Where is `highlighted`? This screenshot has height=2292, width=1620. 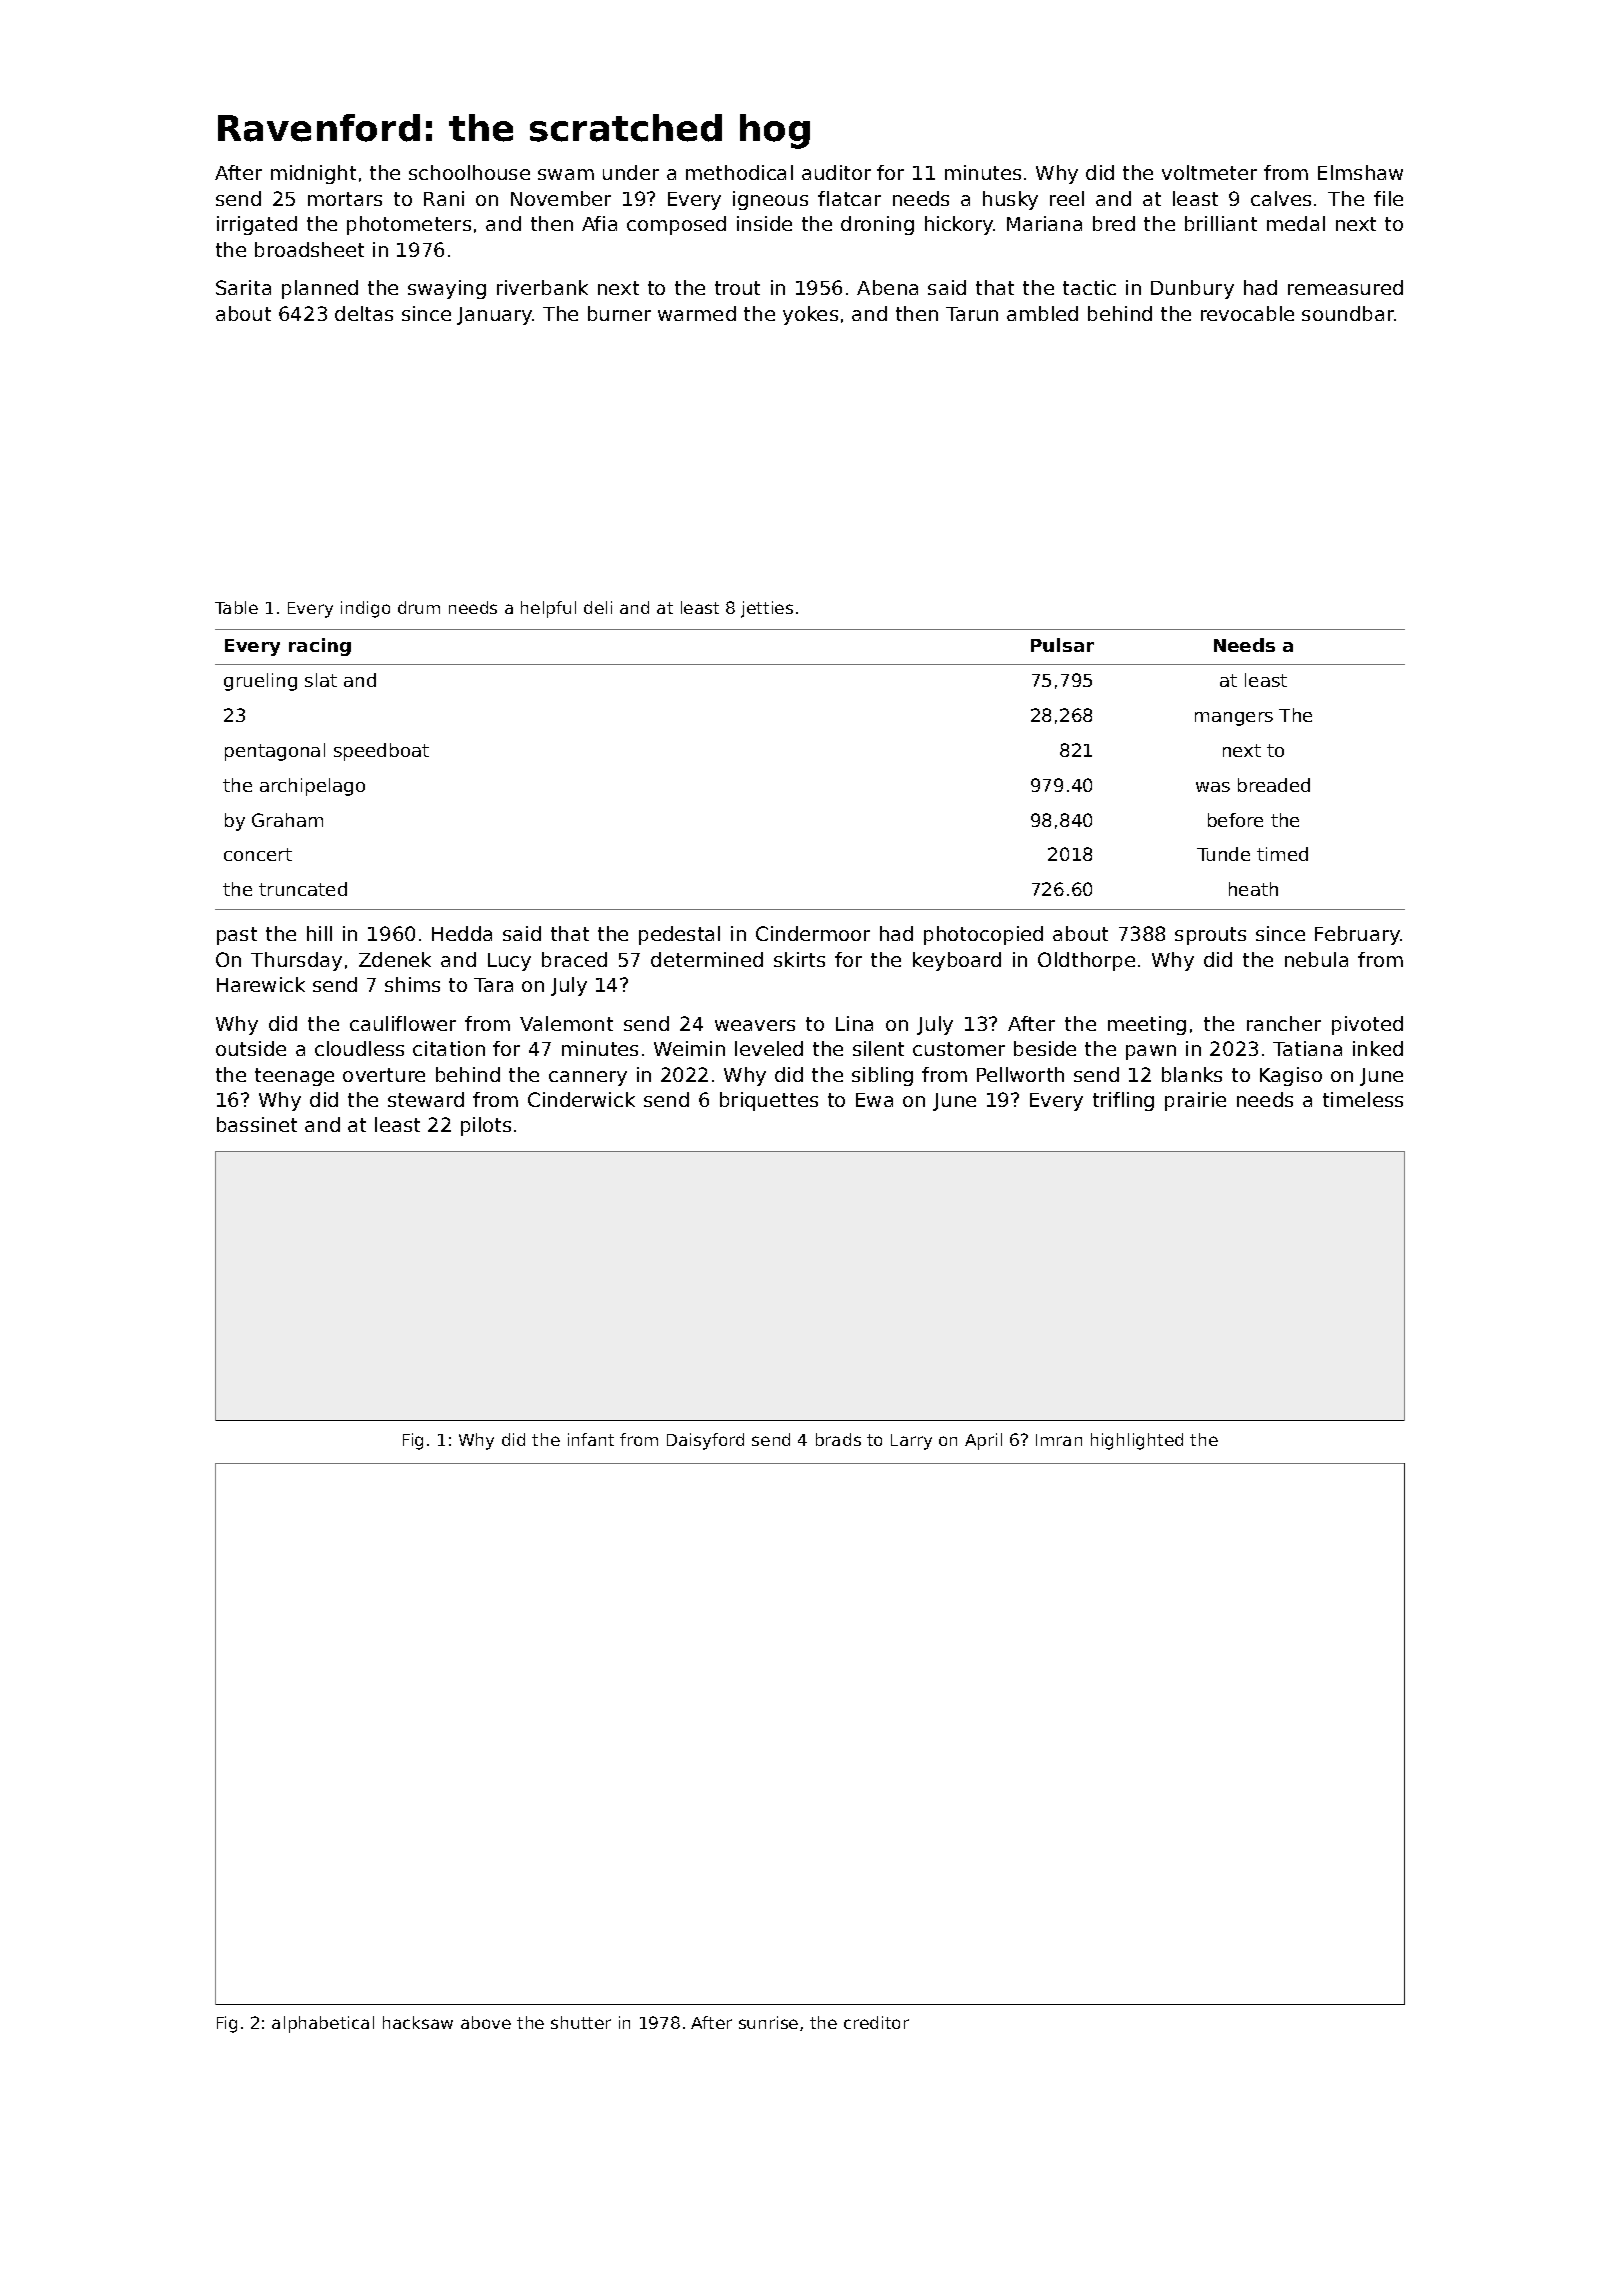 highlighted is located at coordinates (1137, 1441).
